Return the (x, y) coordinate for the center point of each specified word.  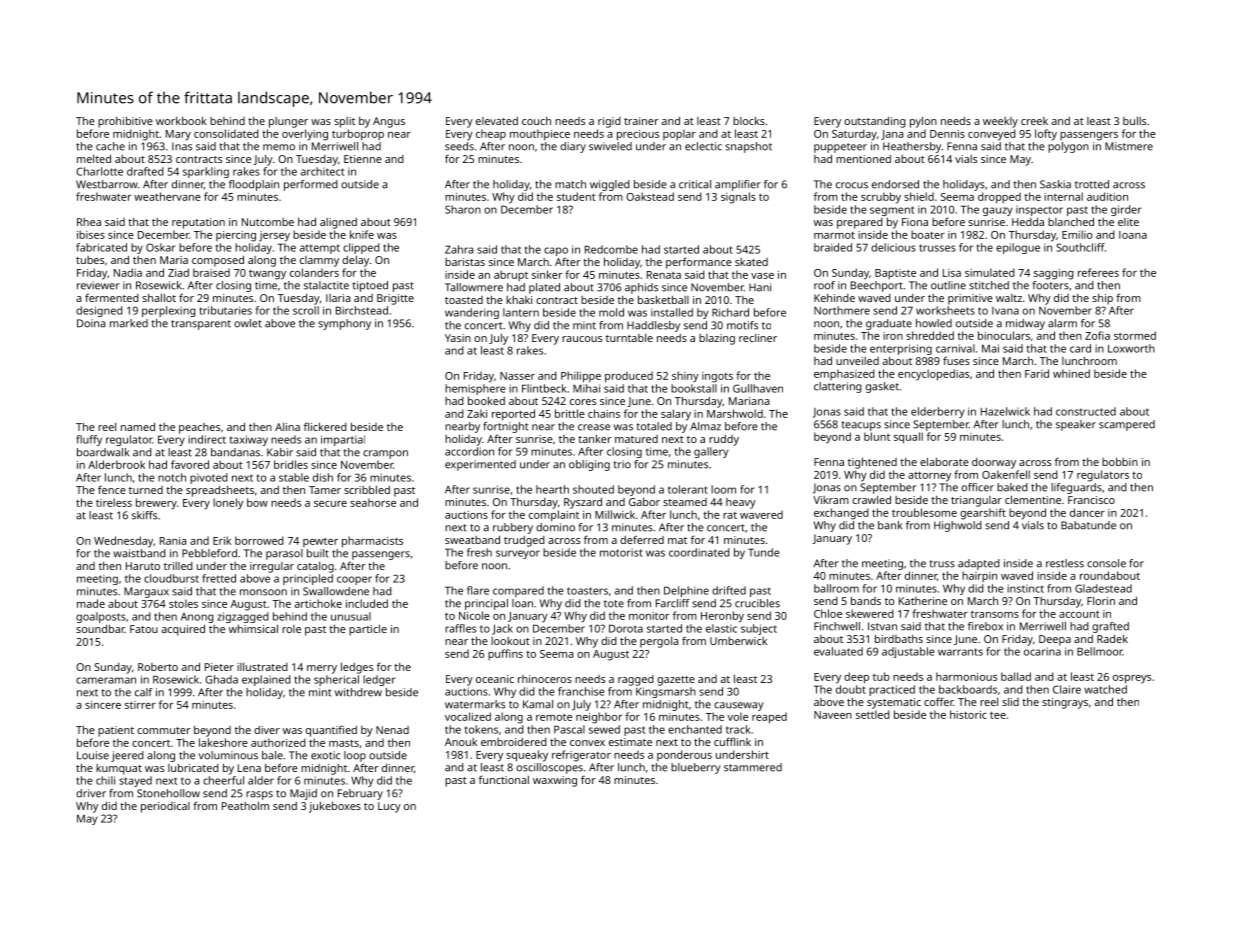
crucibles (757, 603)
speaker (1076, 425)
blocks (749, 121)
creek (1034, 121)
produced (629, 377)
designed (99, 311)
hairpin (979, 576)
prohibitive (125, 122)
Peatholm (245, 805)
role (291, 629)
